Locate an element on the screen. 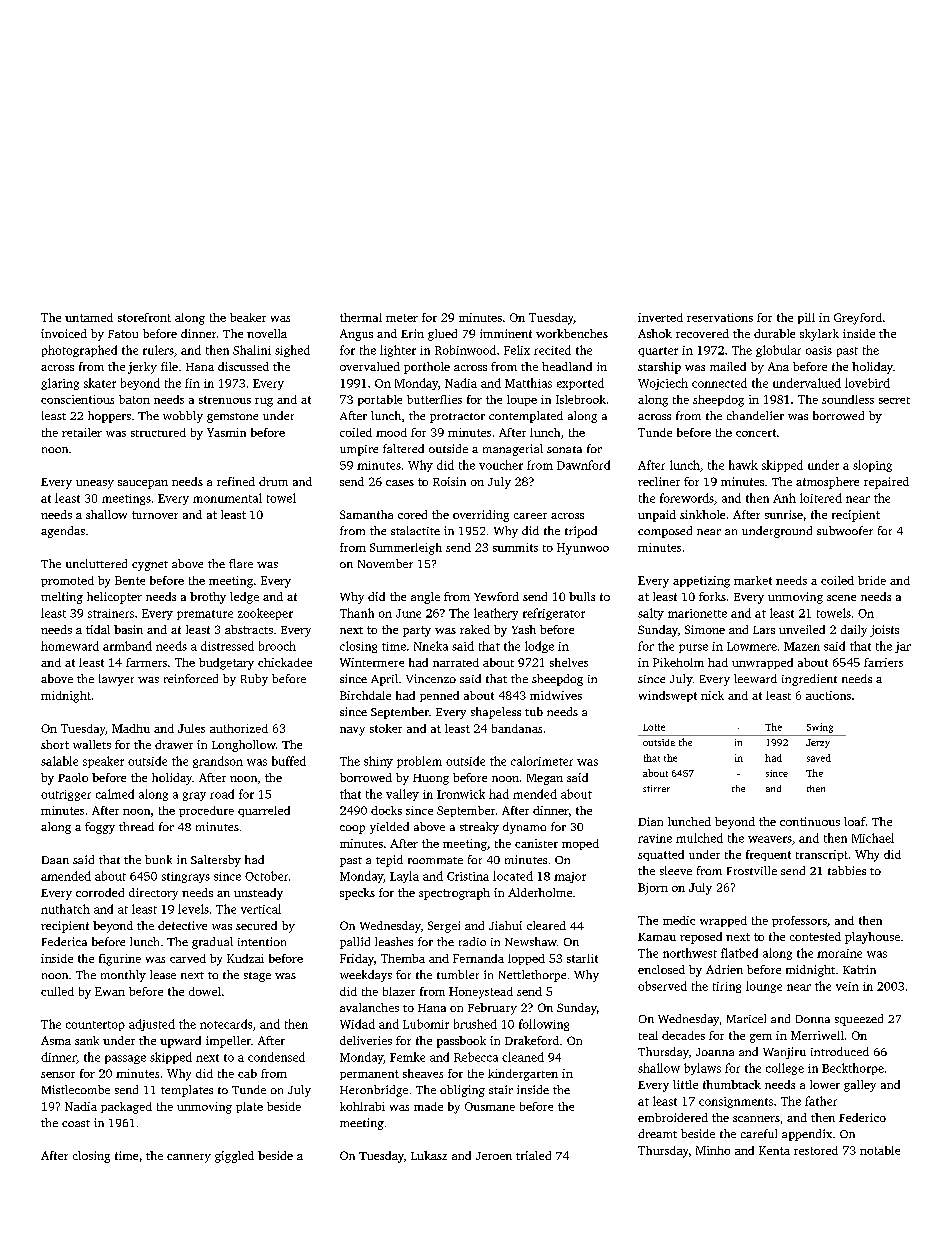  Frostville is located at coordinates (752, 870).
